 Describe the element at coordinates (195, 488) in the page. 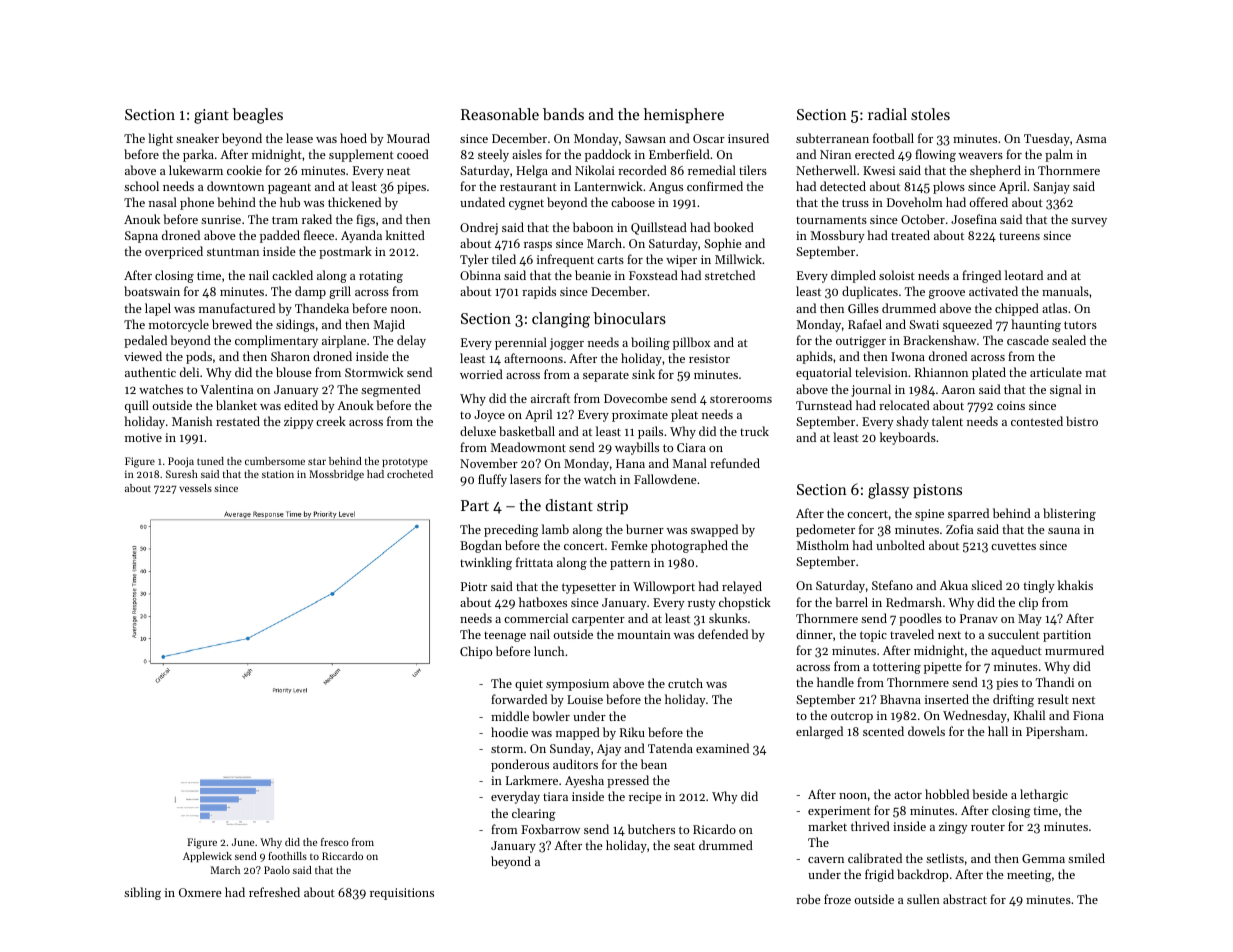

I see `vessels` at that location.
